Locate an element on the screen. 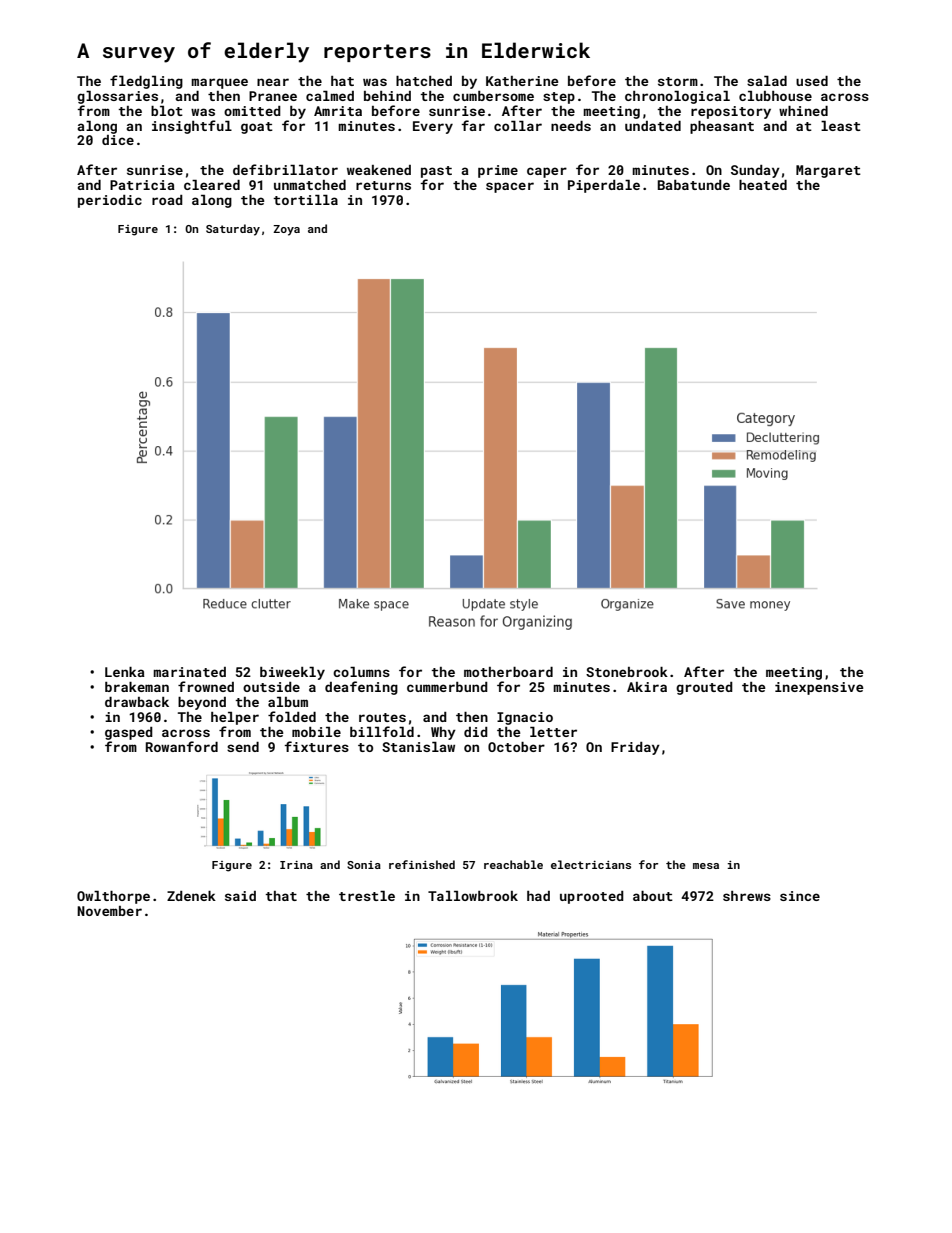  album is located at coordinates (288, 702).
